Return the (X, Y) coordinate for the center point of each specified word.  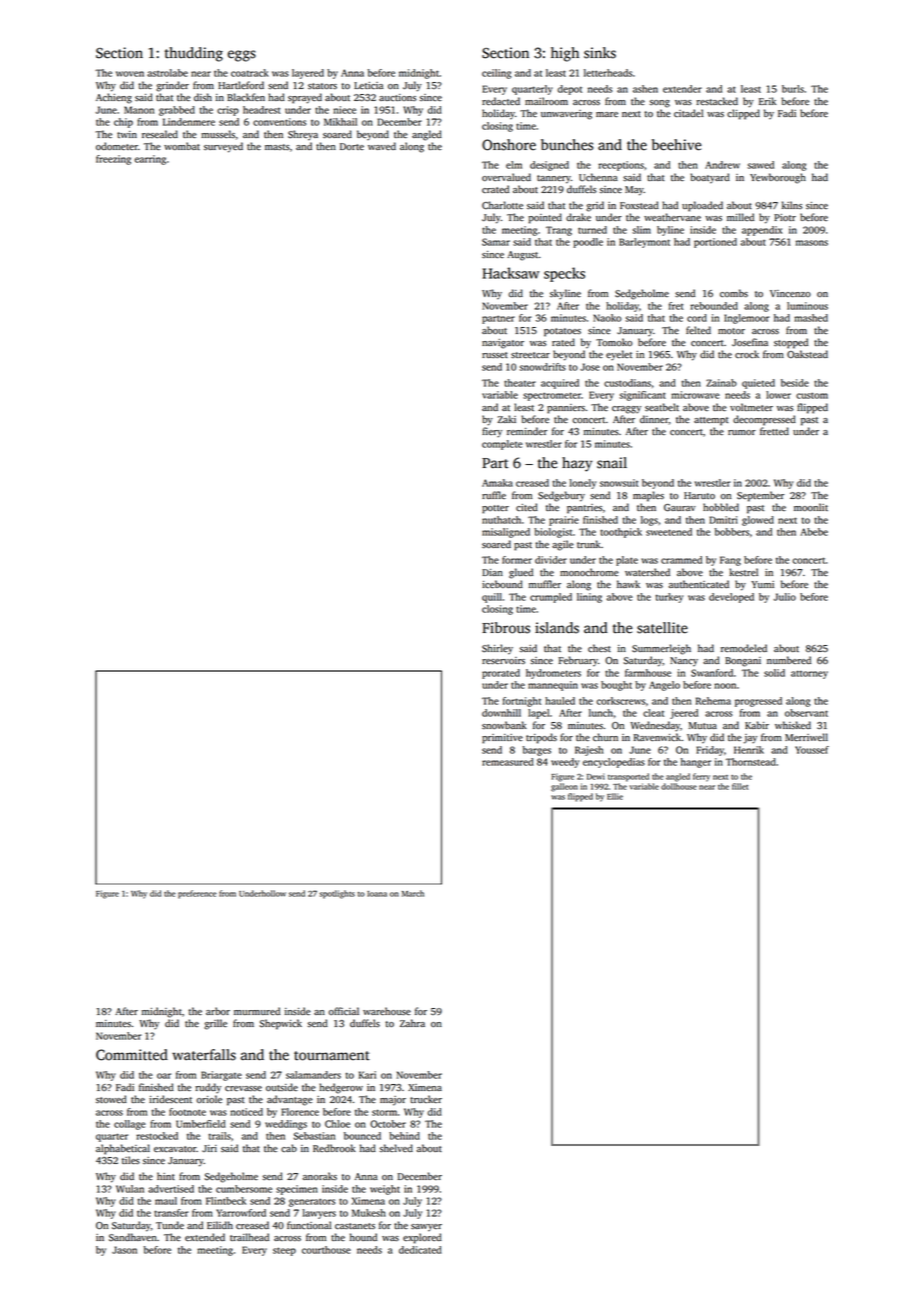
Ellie (615, 796)
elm (514, 165)
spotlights (337, 894)
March (413, 893)
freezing (113, 160)
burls (793, 89)
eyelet (619, 355)
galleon (564, 787)
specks (564, 274)
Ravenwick (657, 737)
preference (197, 894)
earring (150, 160)
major (393, 1101)
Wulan (130, 1189)
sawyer (426, 1228)
